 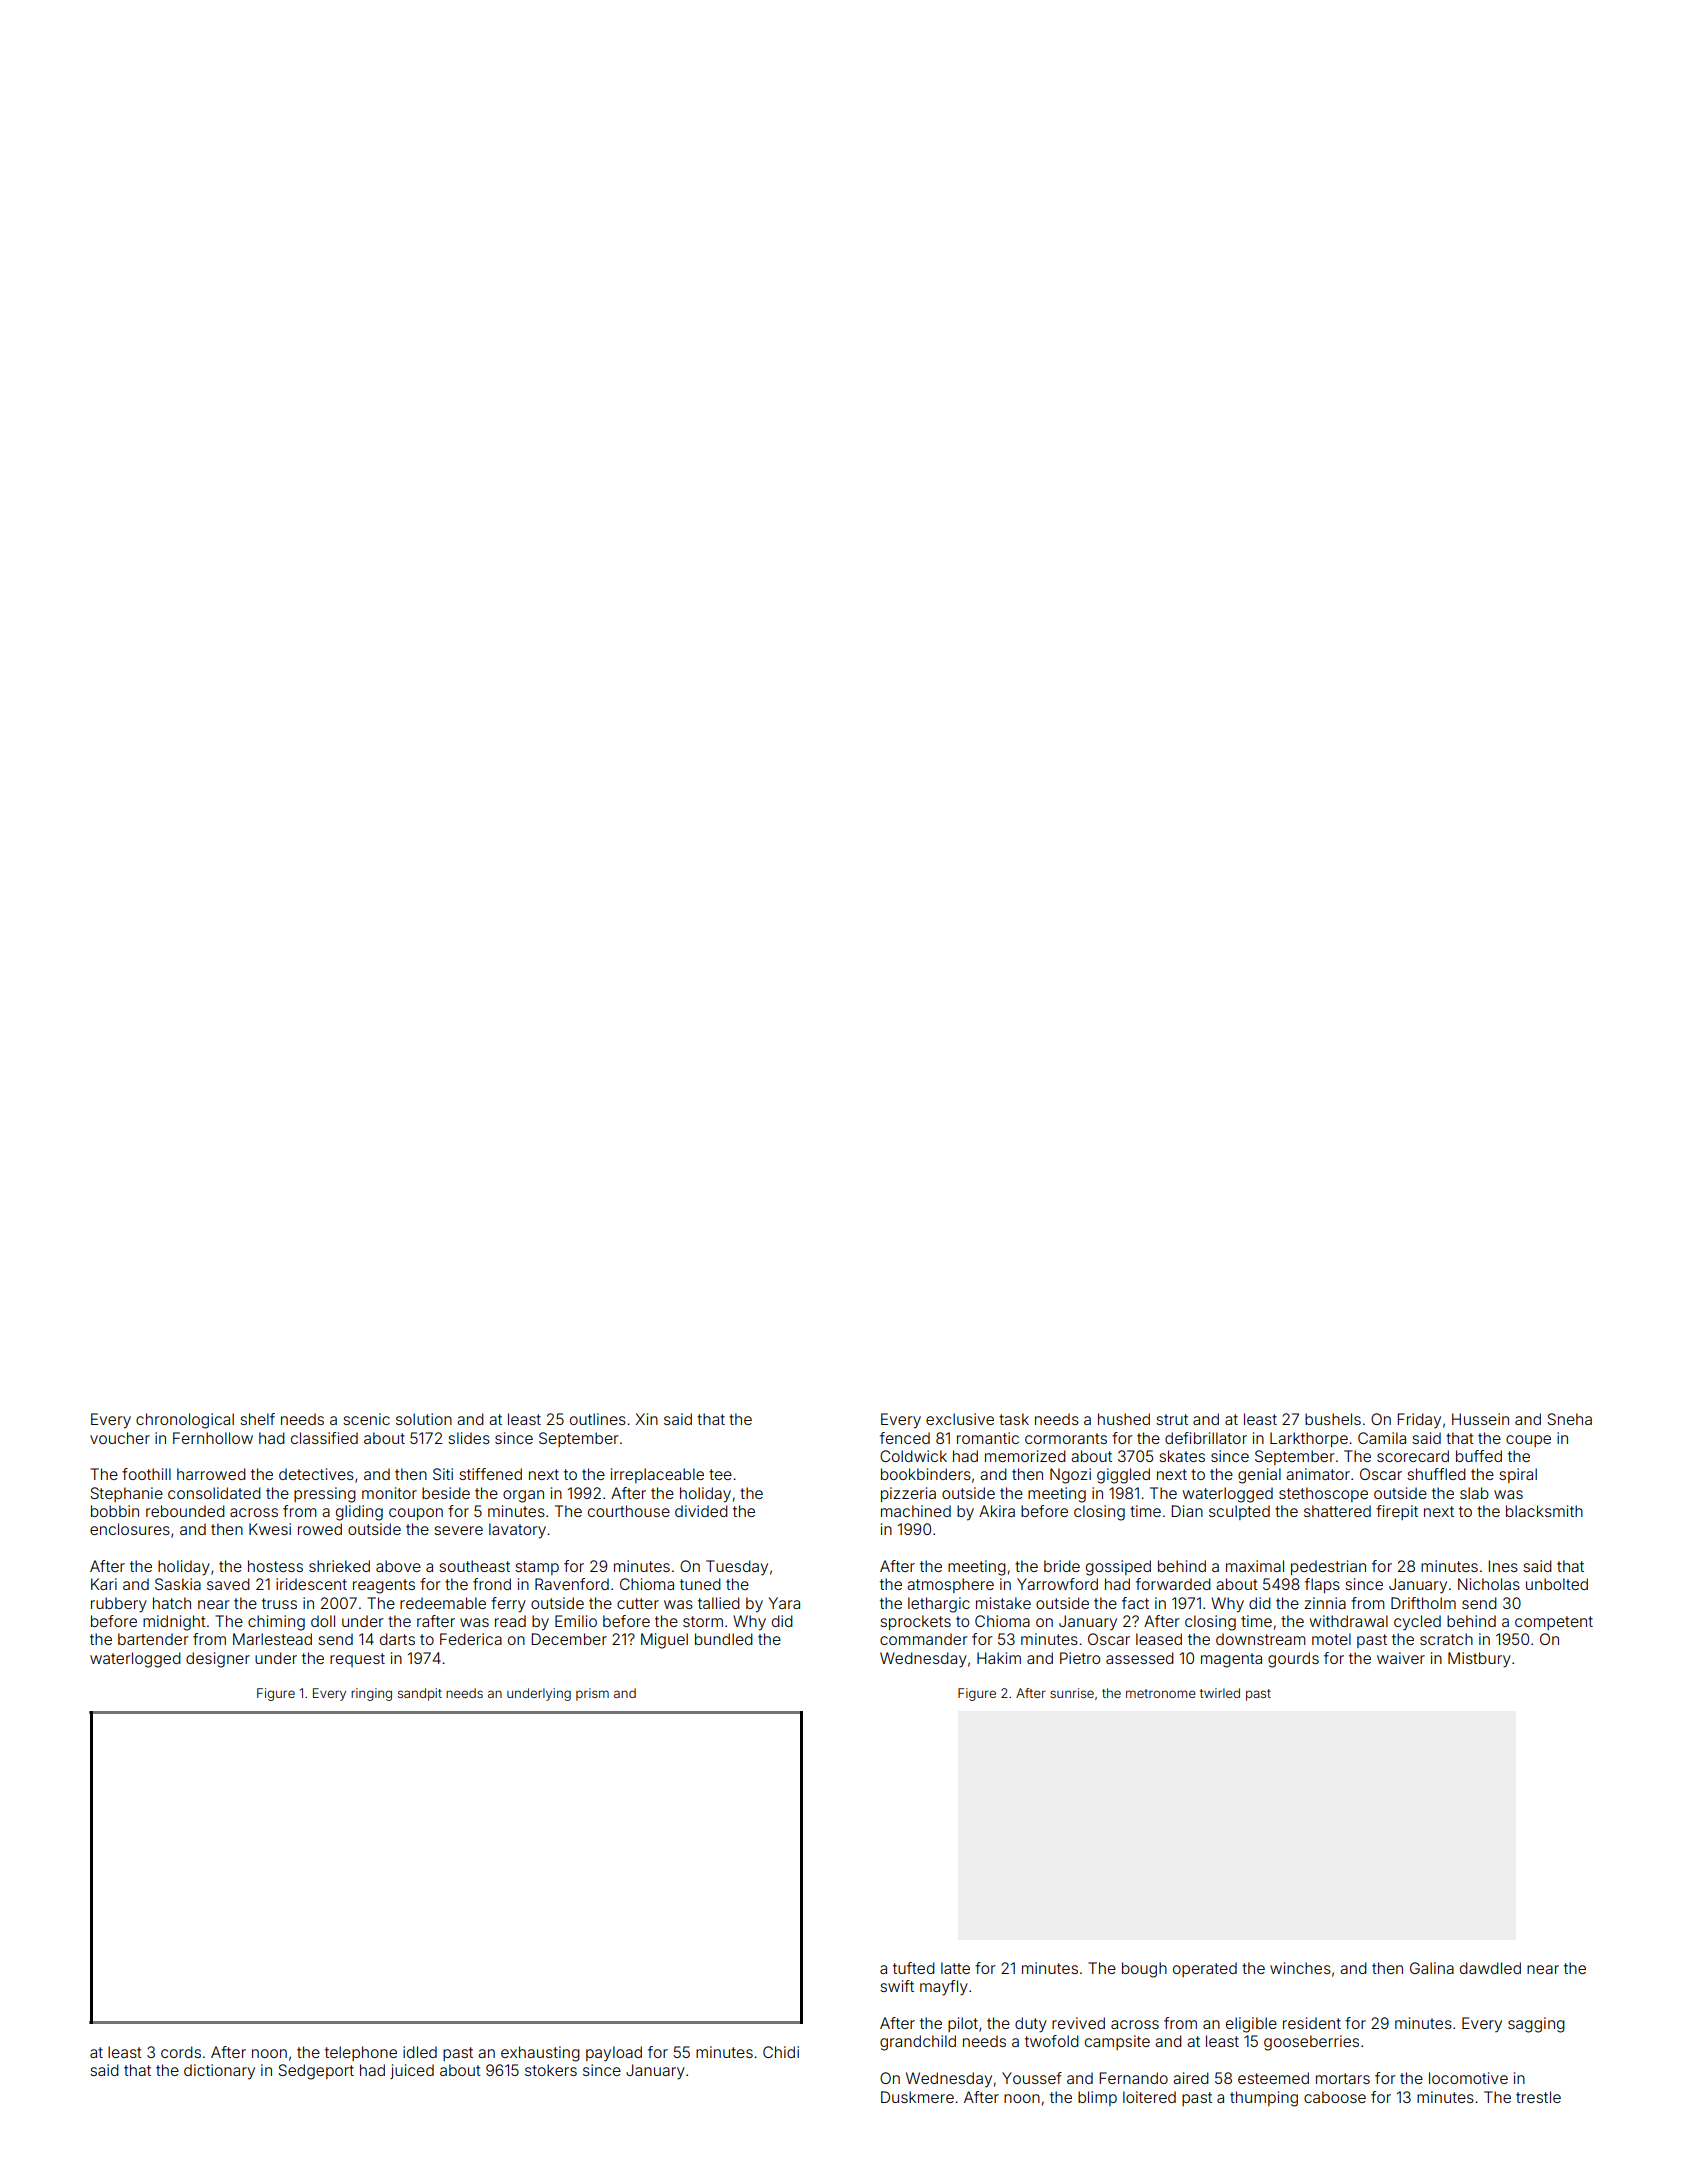 What do you see at coordinates (916, 1511) in the screenshot?
I see `machined` at bounding box center [916, 1511].
